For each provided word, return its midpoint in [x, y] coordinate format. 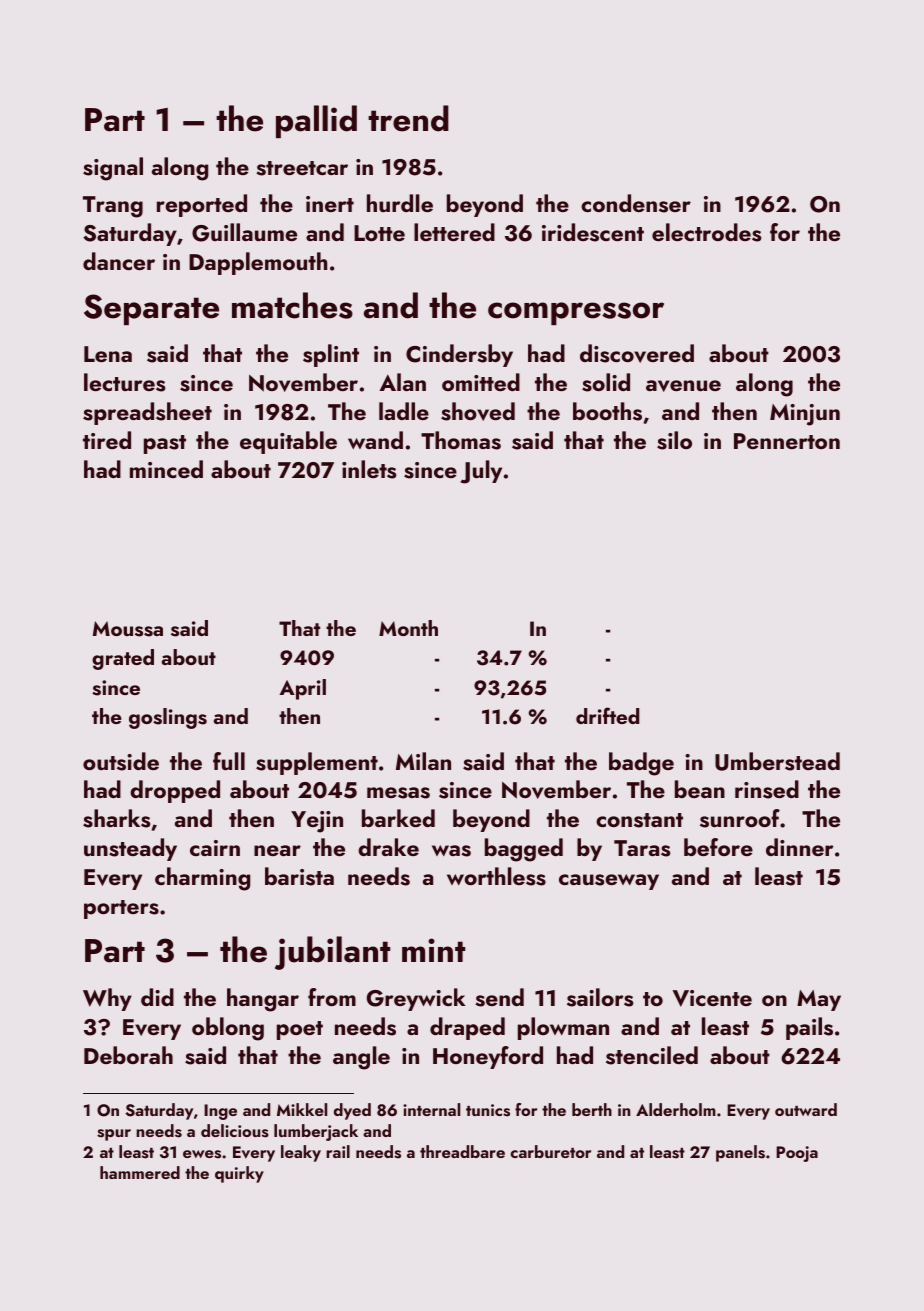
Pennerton [787, 441]
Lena [108, 354]
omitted [481, 382]
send [499, 997]
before [718, 847]
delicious [235, 1131]
